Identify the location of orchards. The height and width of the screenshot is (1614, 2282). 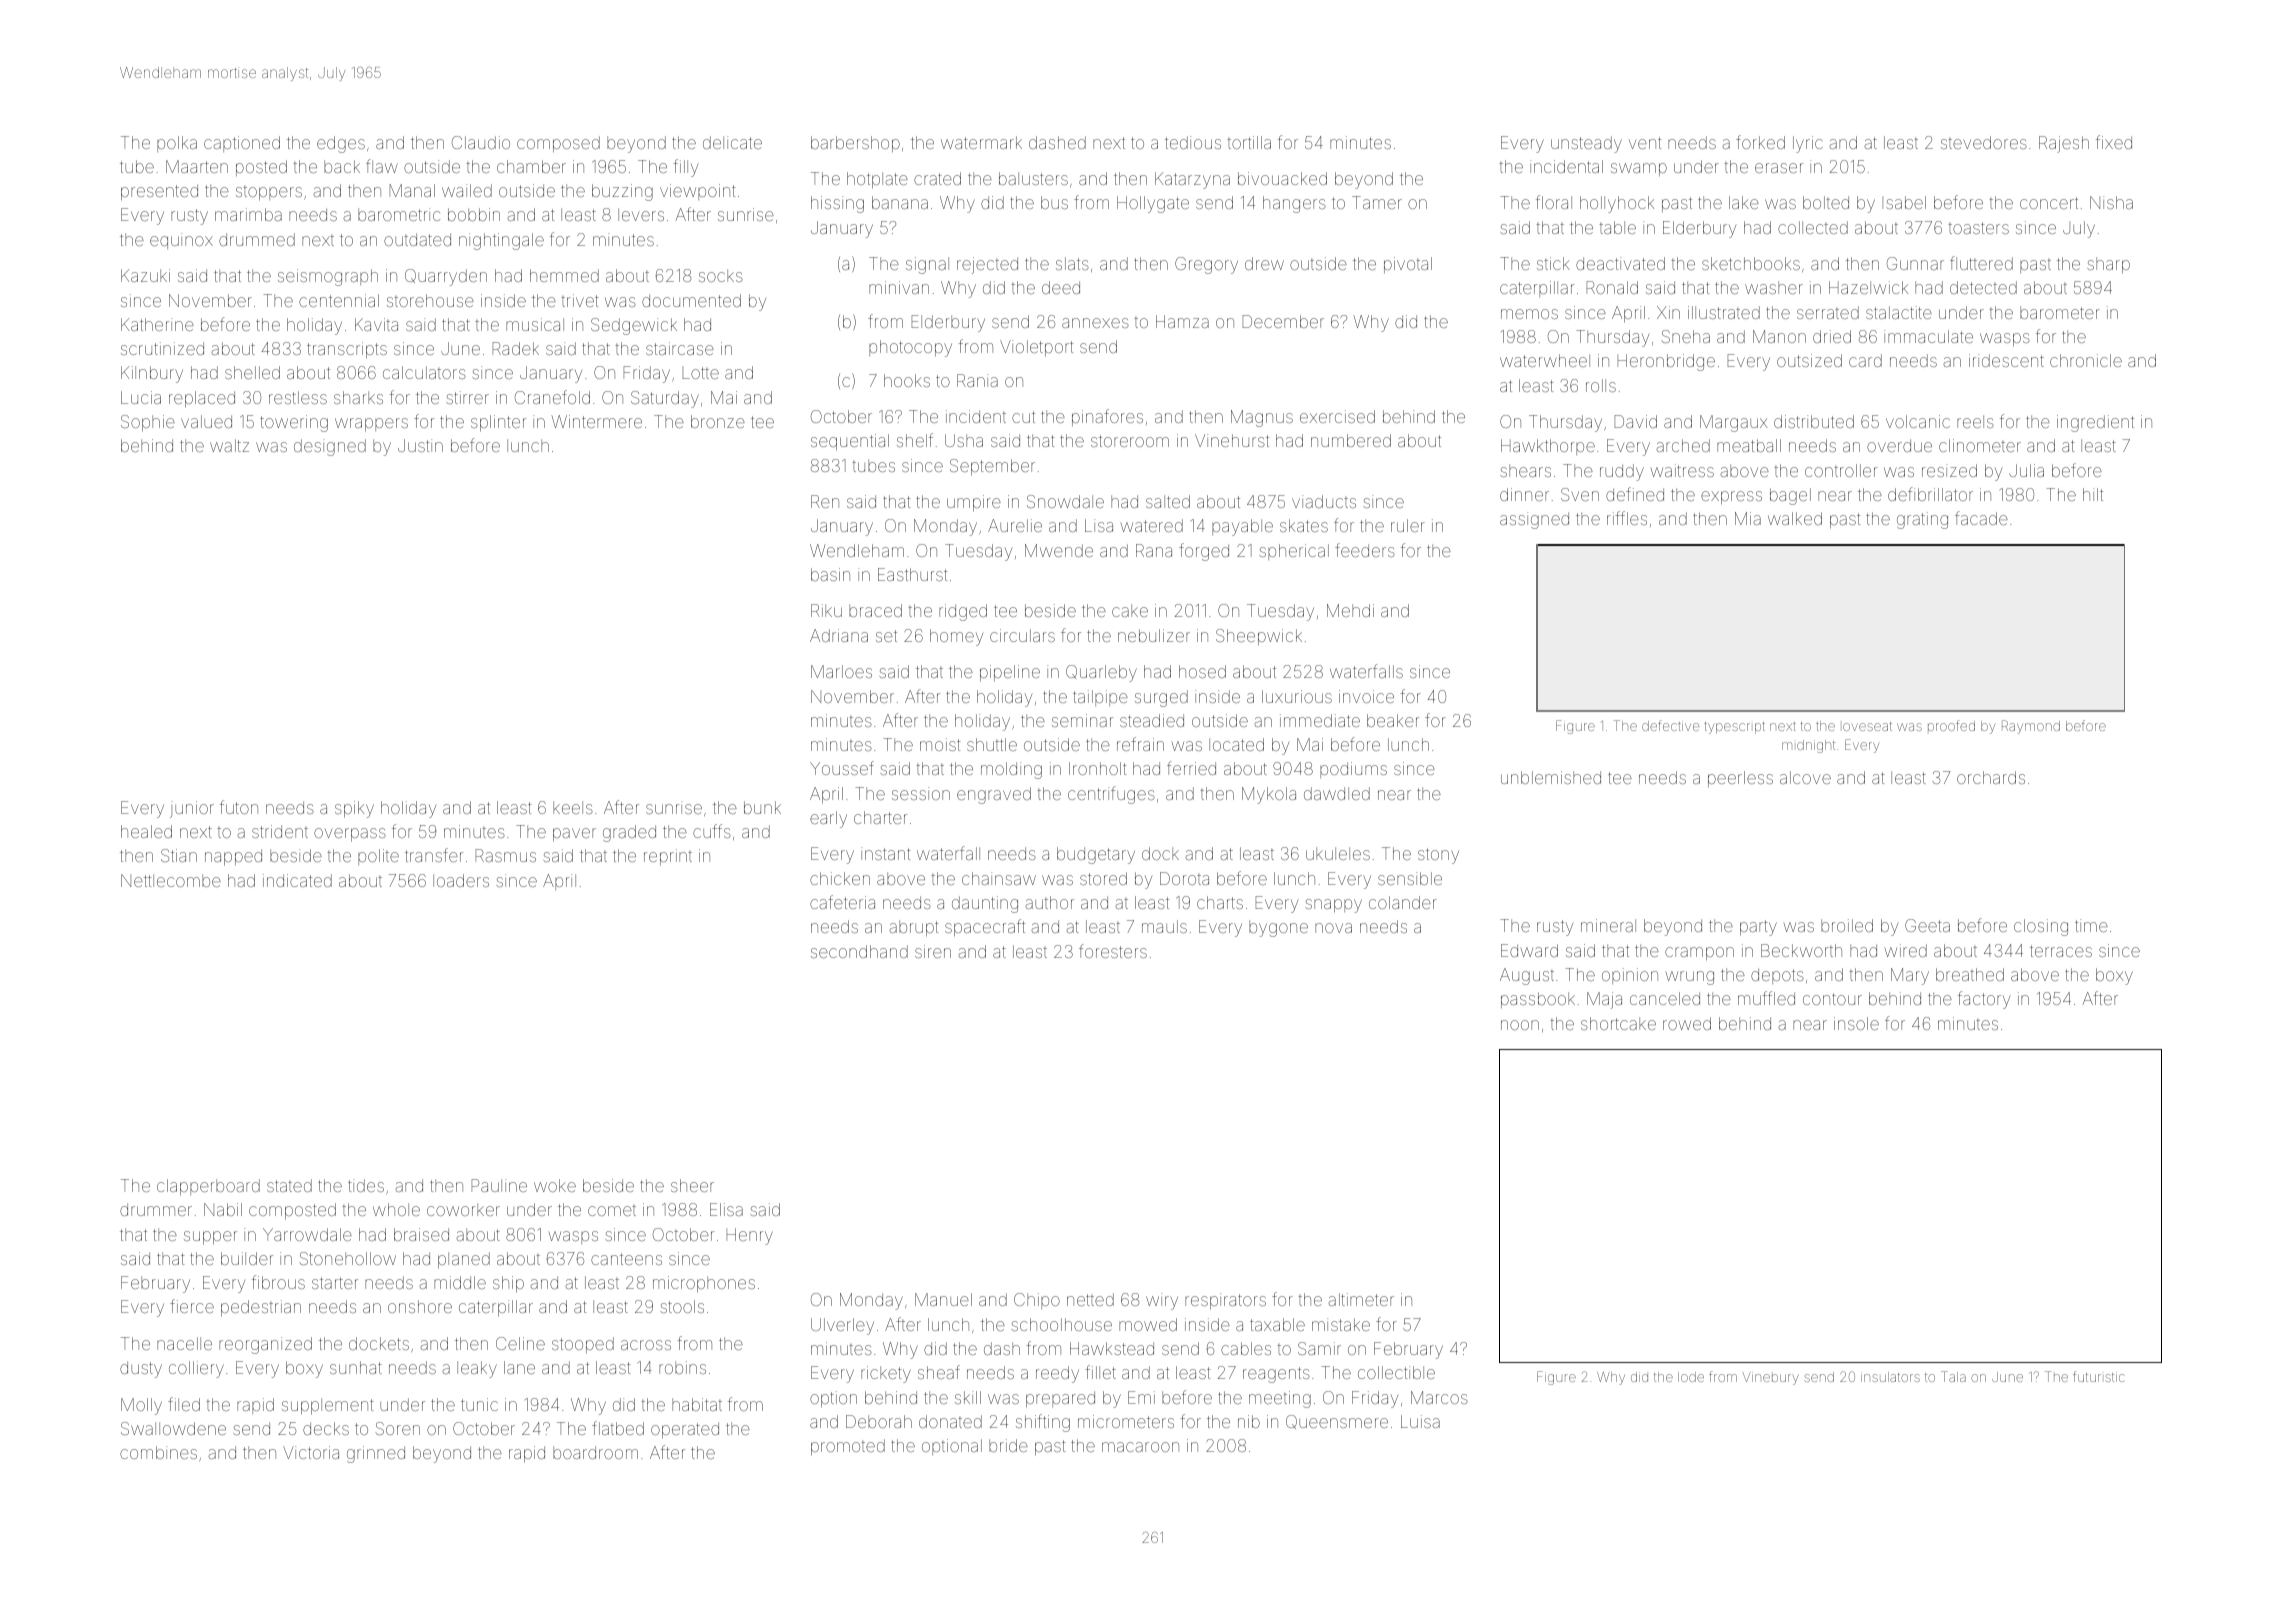
(1991, 777).
